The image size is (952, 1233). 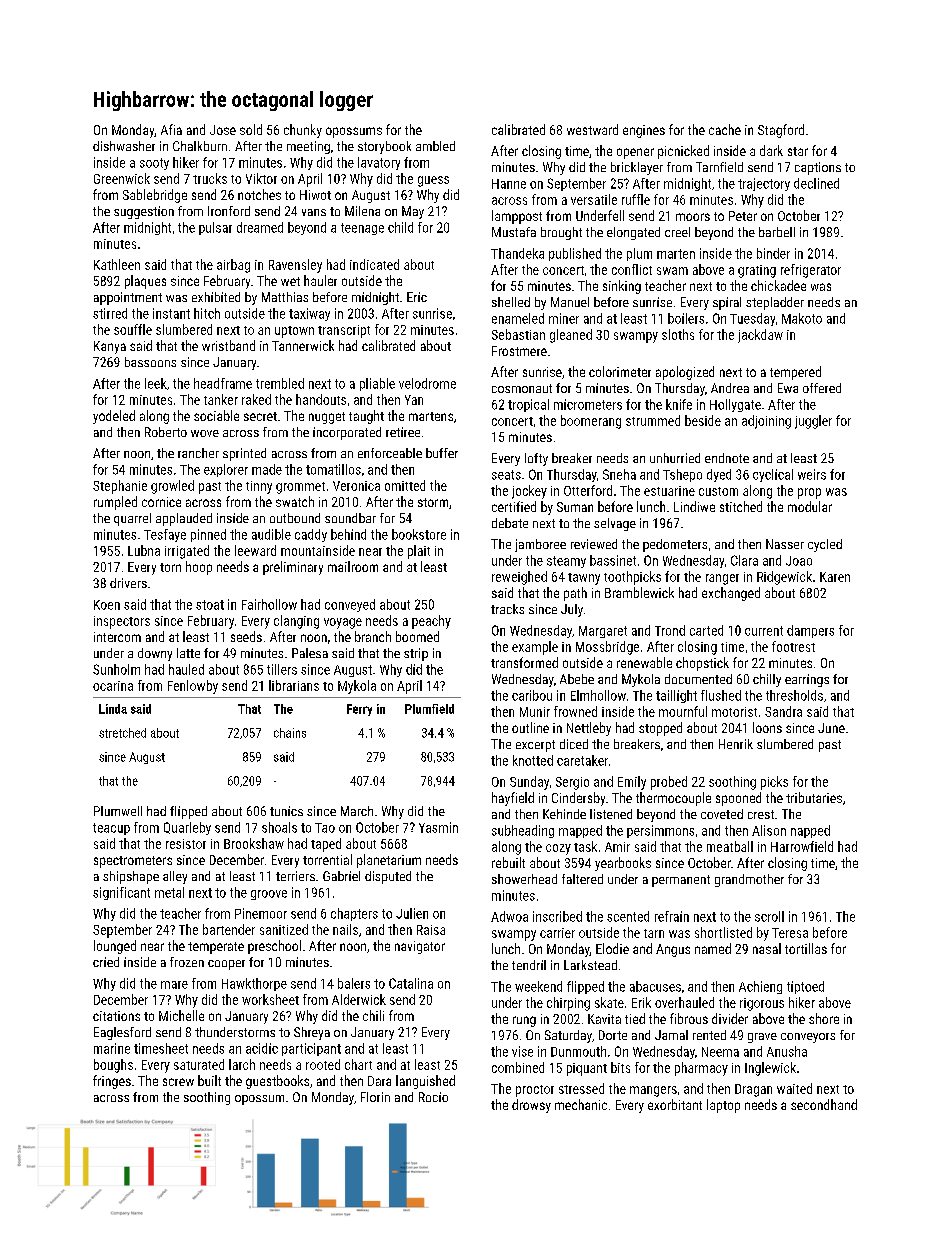 I want to click on chunky, so click(x=303, y=131).
